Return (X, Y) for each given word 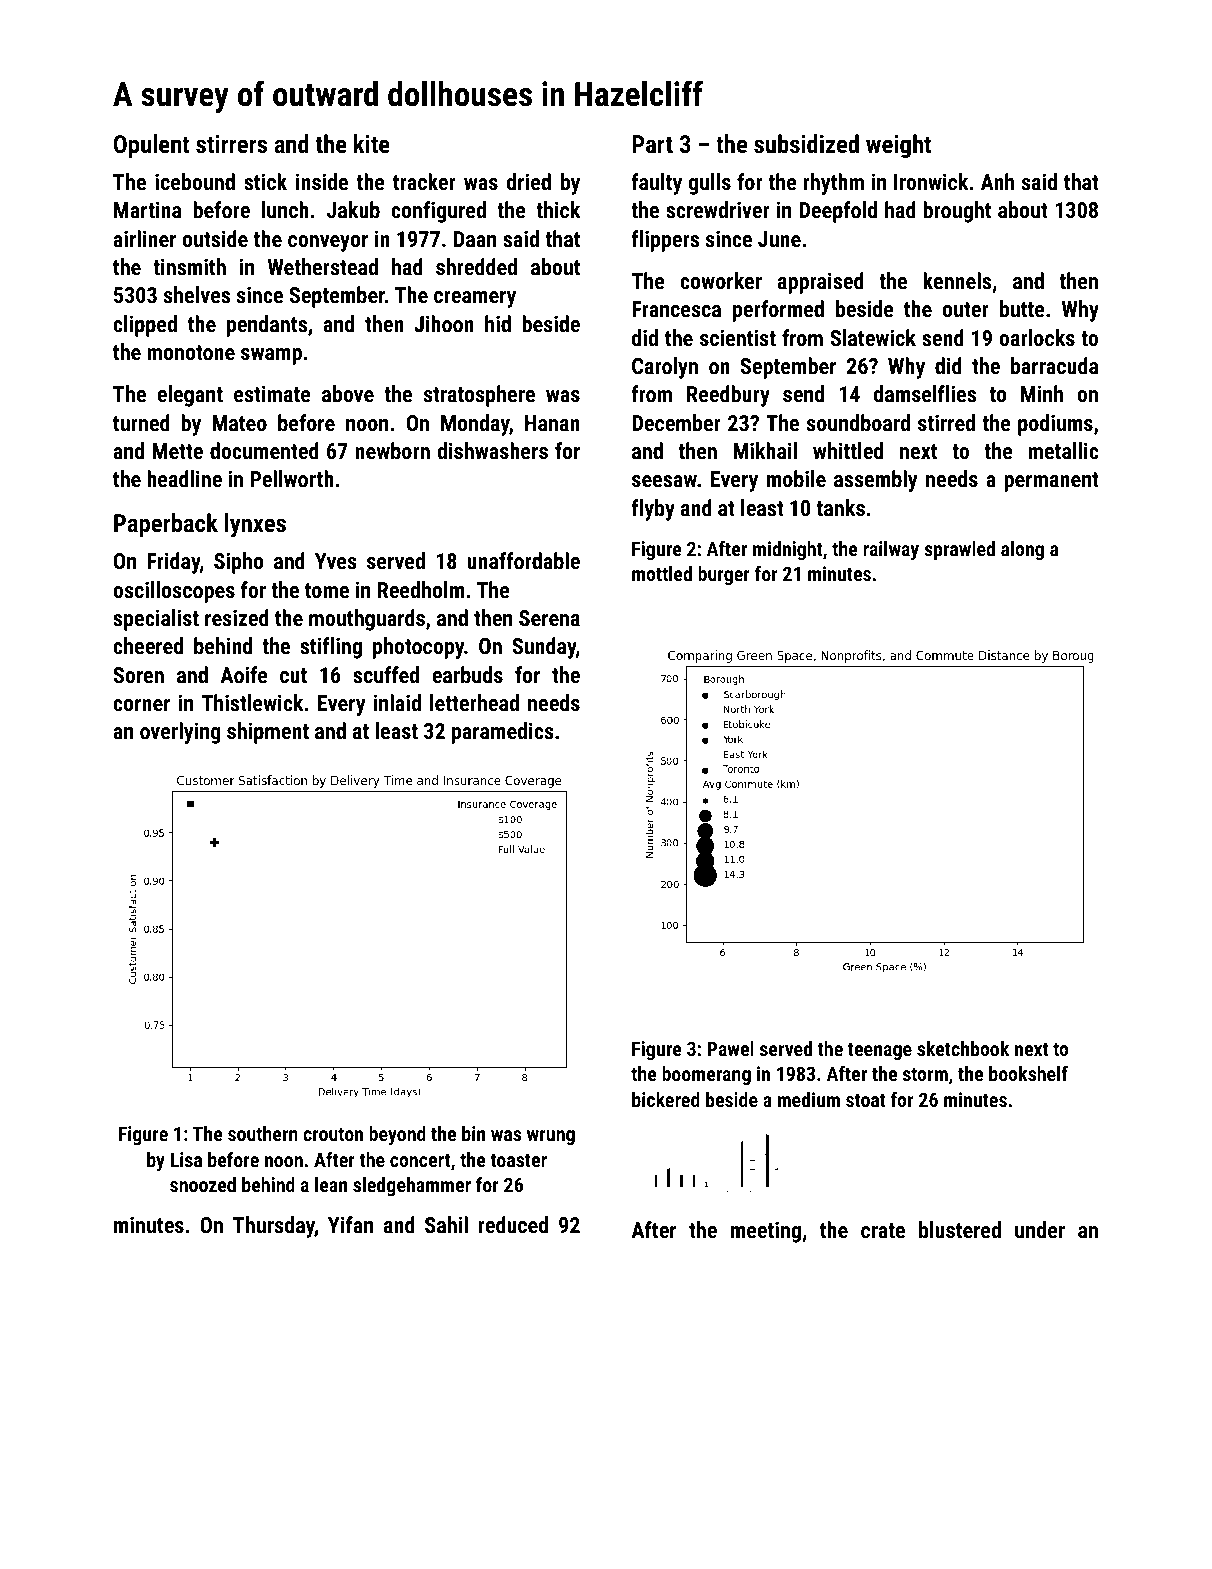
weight (898, 146)
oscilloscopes (174, 592)
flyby (653, 510)
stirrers (231, 144)
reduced (513, 1224)
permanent (1051, 482)
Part (652, 144)
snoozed (203, 1184)
